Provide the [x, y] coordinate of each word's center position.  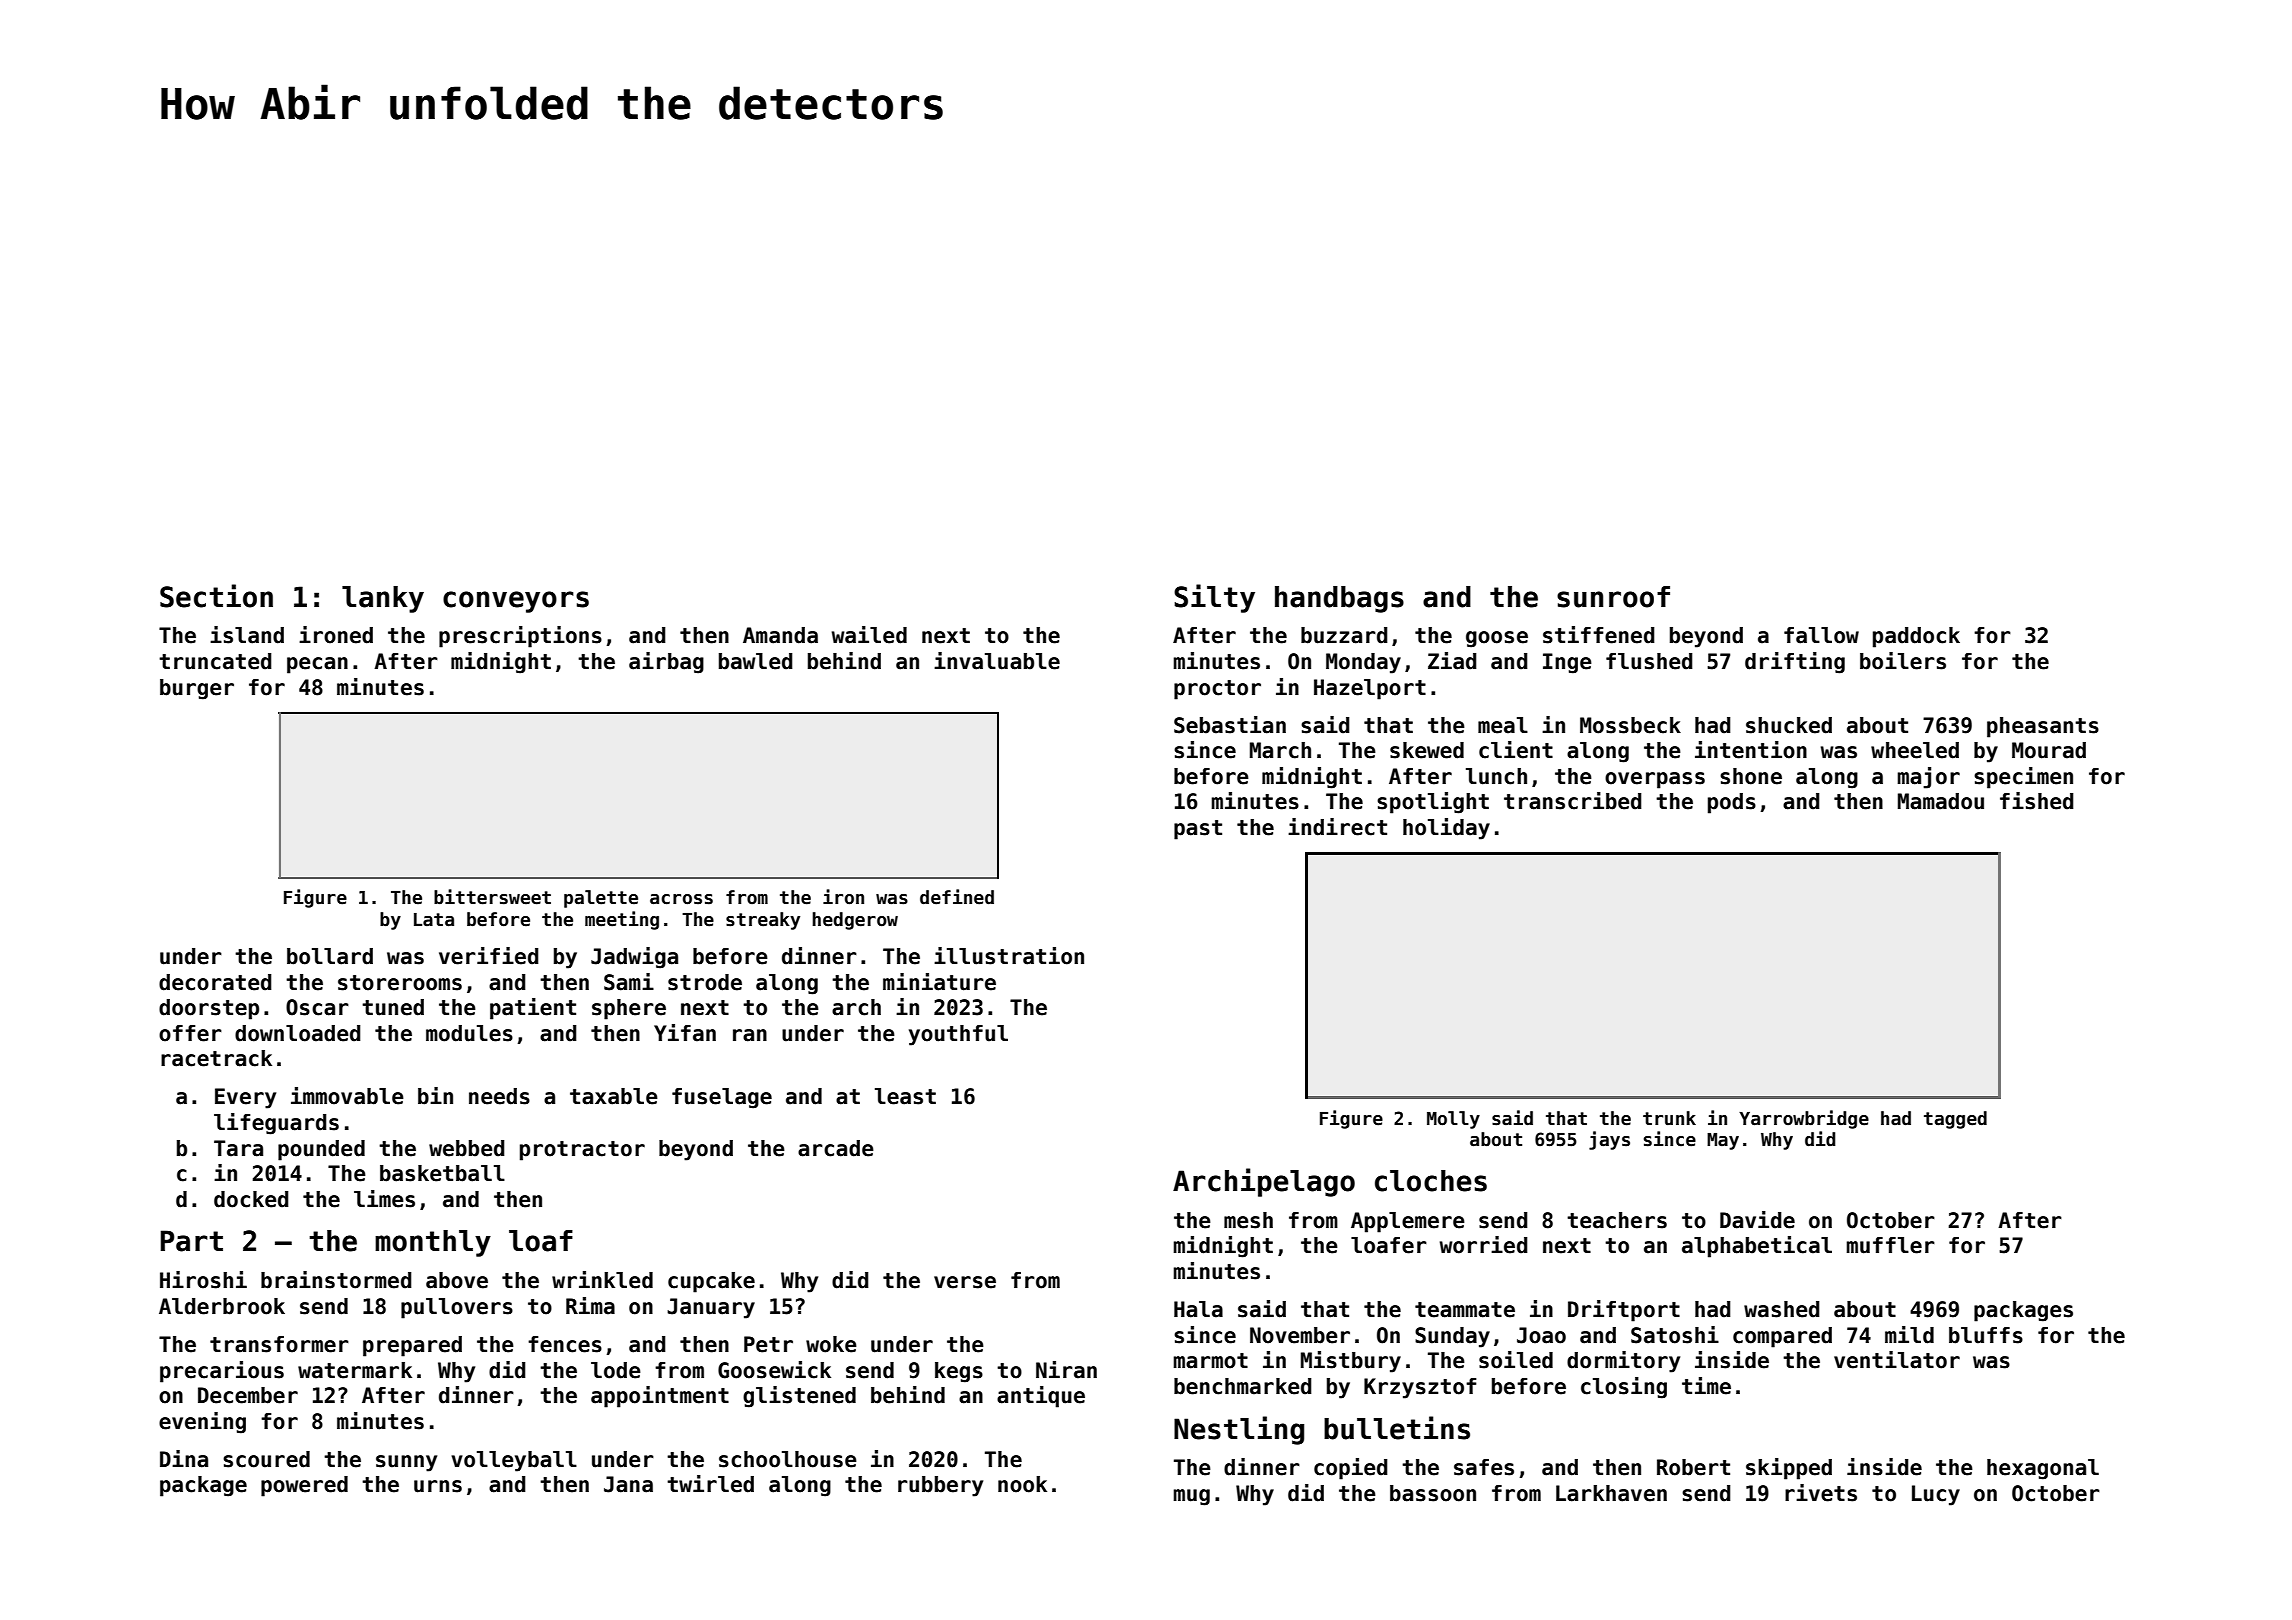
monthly [433, 1243]
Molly [1453, 1120]
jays [1609, 1140]
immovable [347, 1096]
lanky [383, 599]
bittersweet [492, 897]
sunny [406, 1463]
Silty [1214, 598]
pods [1732, 803]
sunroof [1613, 597]
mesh [1248, 1220]
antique [1041, 1397]
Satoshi [1675, 1335]
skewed [1427, 750]
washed [1782, 1309]
